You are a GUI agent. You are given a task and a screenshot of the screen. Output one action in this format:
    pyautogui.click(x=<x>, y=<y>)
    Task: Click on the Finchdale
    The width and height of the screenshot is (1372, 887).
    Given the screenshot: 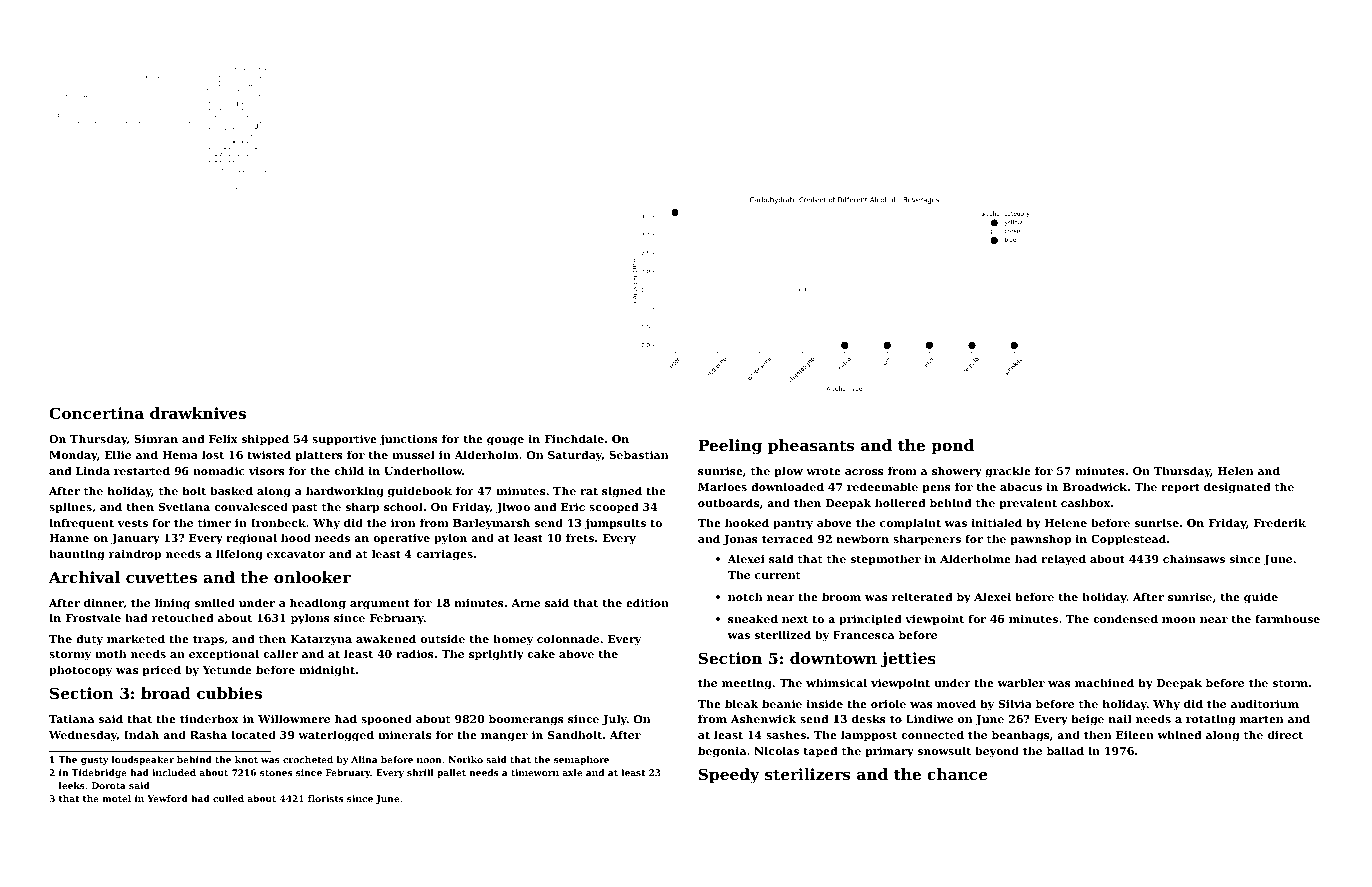 What is the action you would take?
    pyautogui.click(x=574, y=438)
